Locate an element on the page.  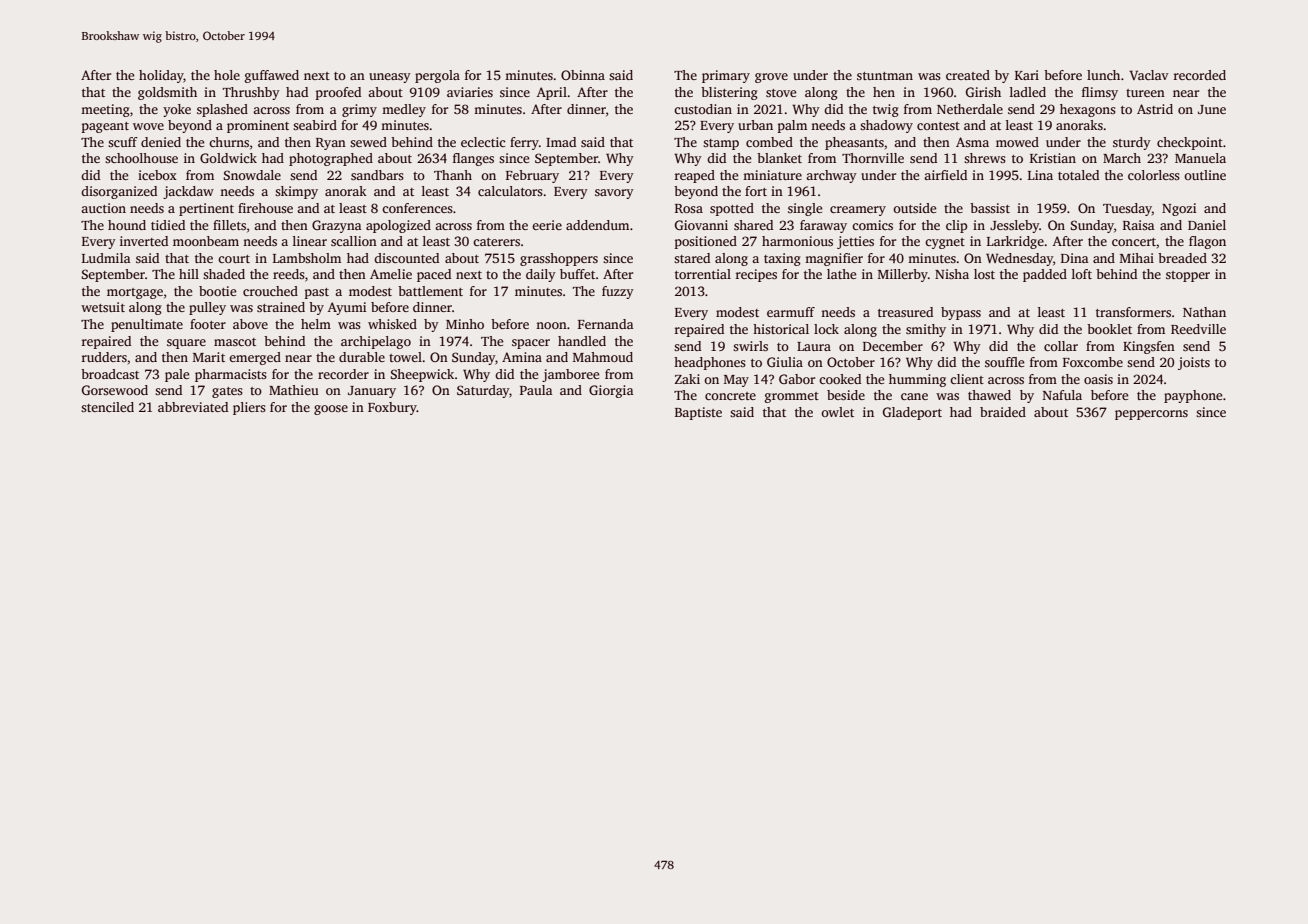
Obinna is located at coordinates (583, 75).
